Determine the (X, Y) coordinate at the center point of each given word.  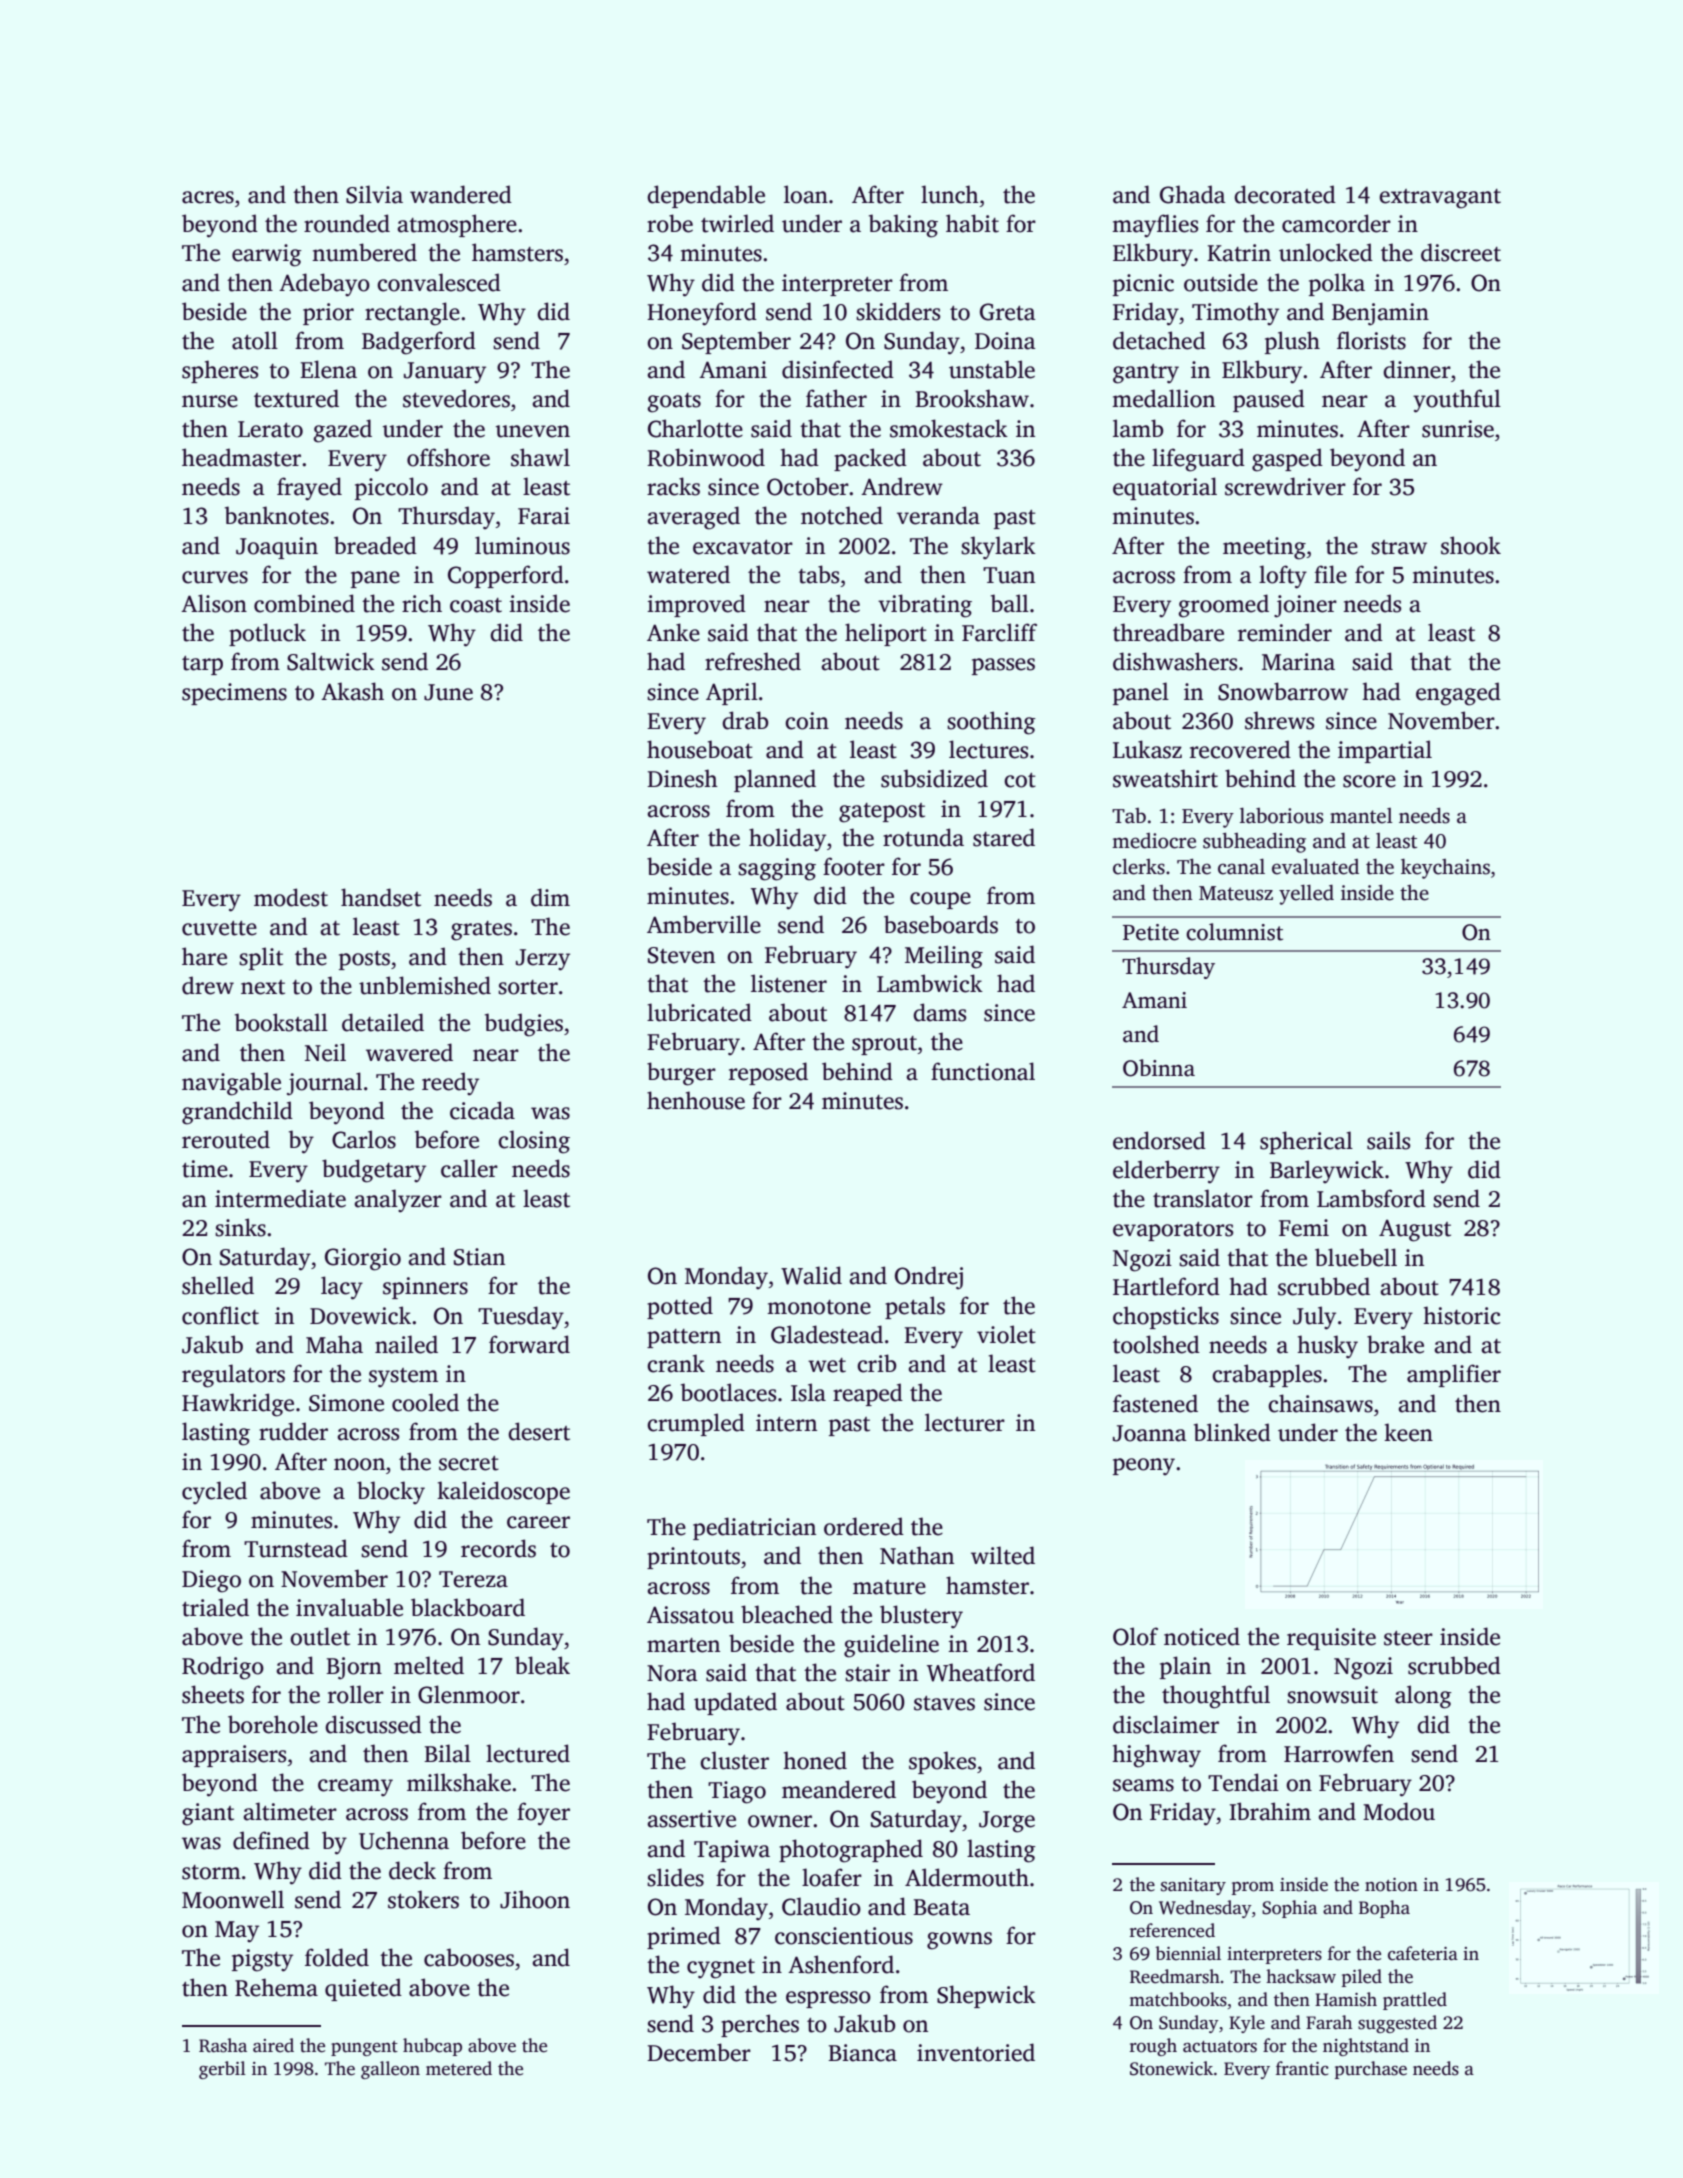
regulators (233, 1376)
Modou (1399, 1811)
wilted (1003, 1555)
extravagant (1440, 199)
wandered (461, 194)
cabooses (469, 1957)
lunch (950, 194)
